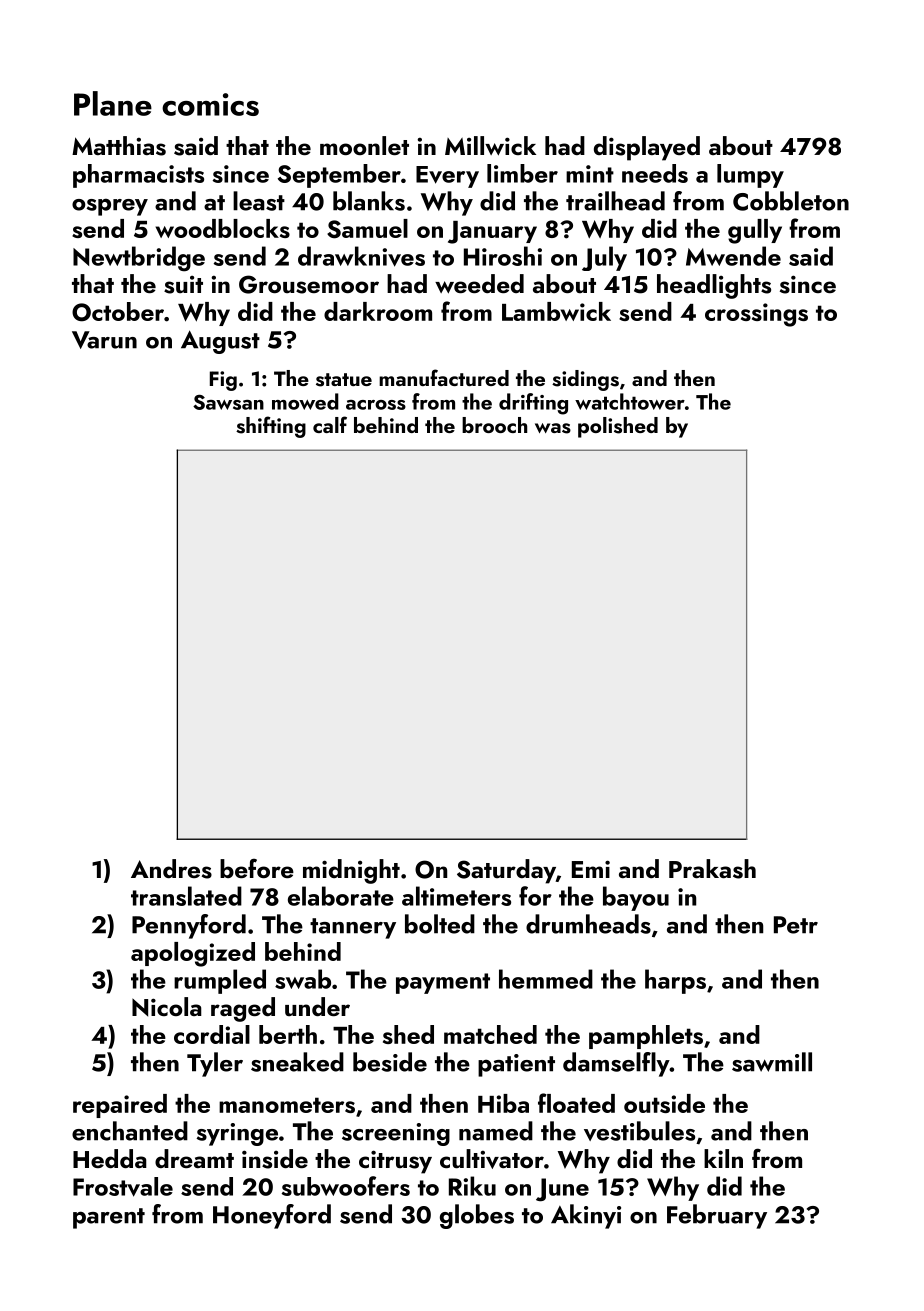  I want to click on dreamt, so click(194, 1158).
